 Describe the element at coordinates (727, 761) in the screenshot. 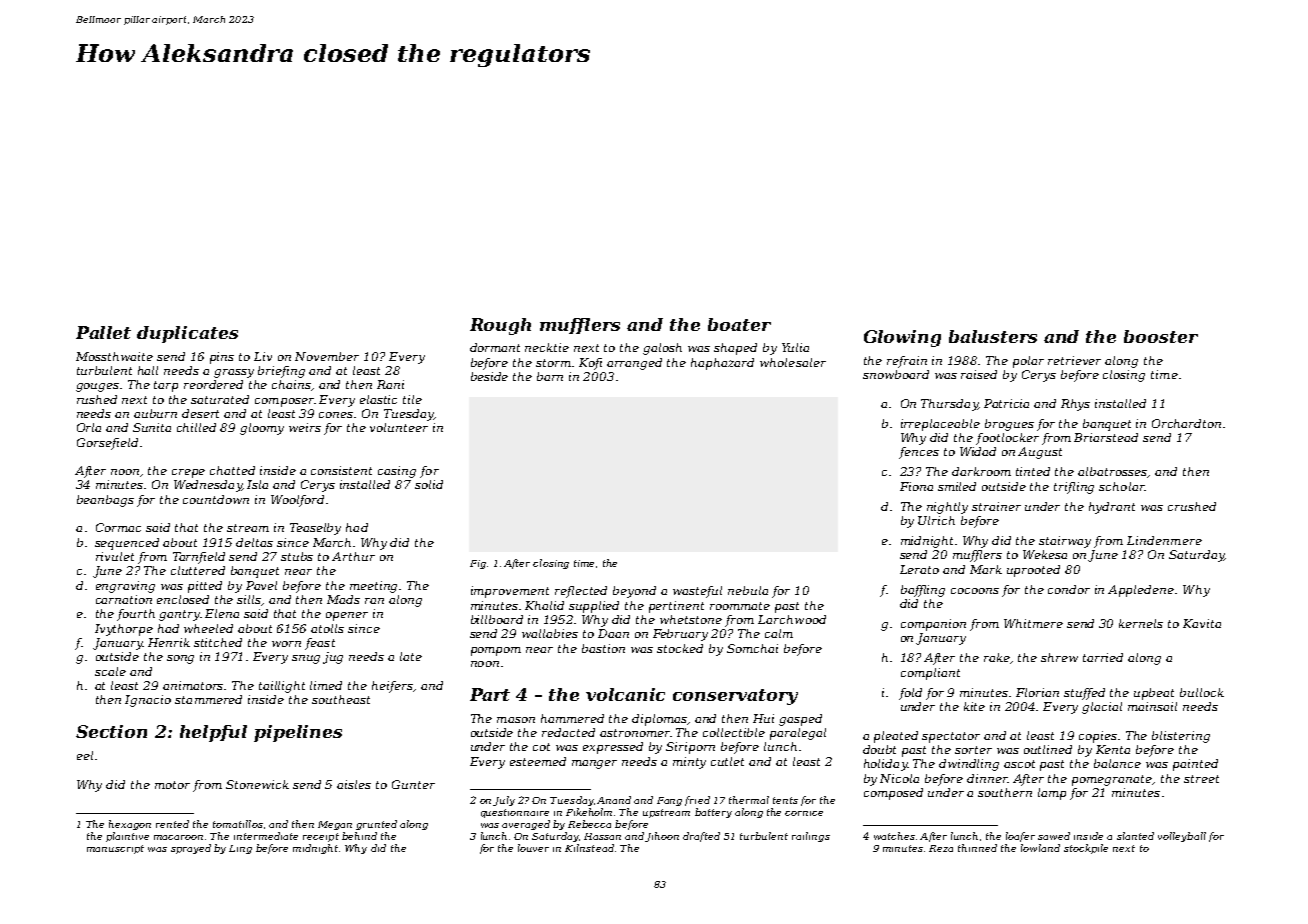

I see `cutlet` at that location.
